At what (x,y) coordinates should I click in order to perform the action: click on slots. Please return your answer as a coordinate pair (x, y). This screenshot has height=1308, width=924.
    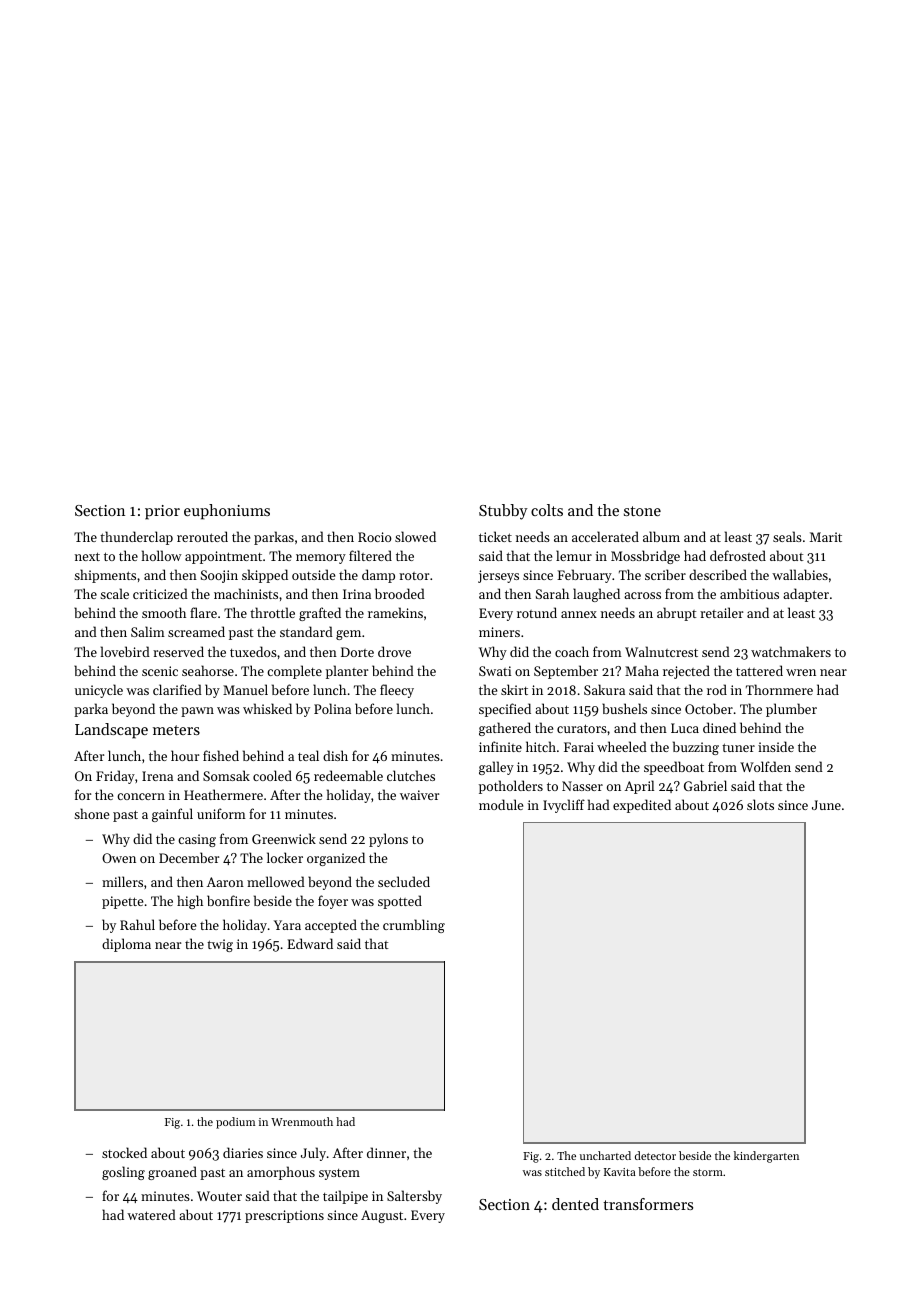
    Looking at the image, I should click on (760, 804).
